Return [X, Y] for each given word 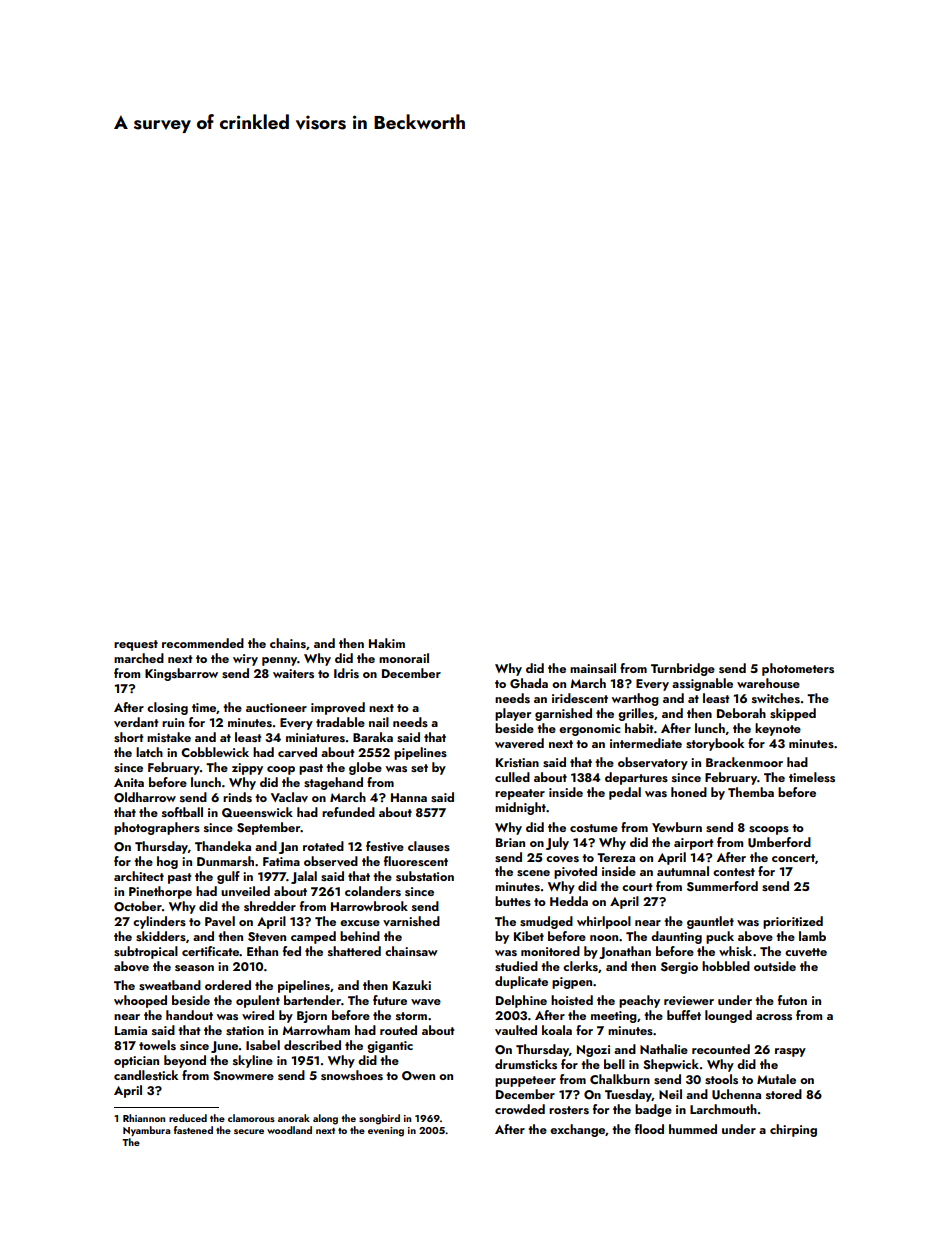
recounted [721, 1049]
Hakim [387, 643]
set [419, 768]
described [312, 1045]
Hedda [569, 901]
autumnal [683, 871]
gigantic [390, 1047]
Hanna [409, 797]
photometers [798, 669]
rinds [237, 797]
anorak [294, 1118]
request [136, 645]
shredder [270, 906]
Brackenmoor [744, 762]
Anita [129, 782]
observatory [653, 763]
